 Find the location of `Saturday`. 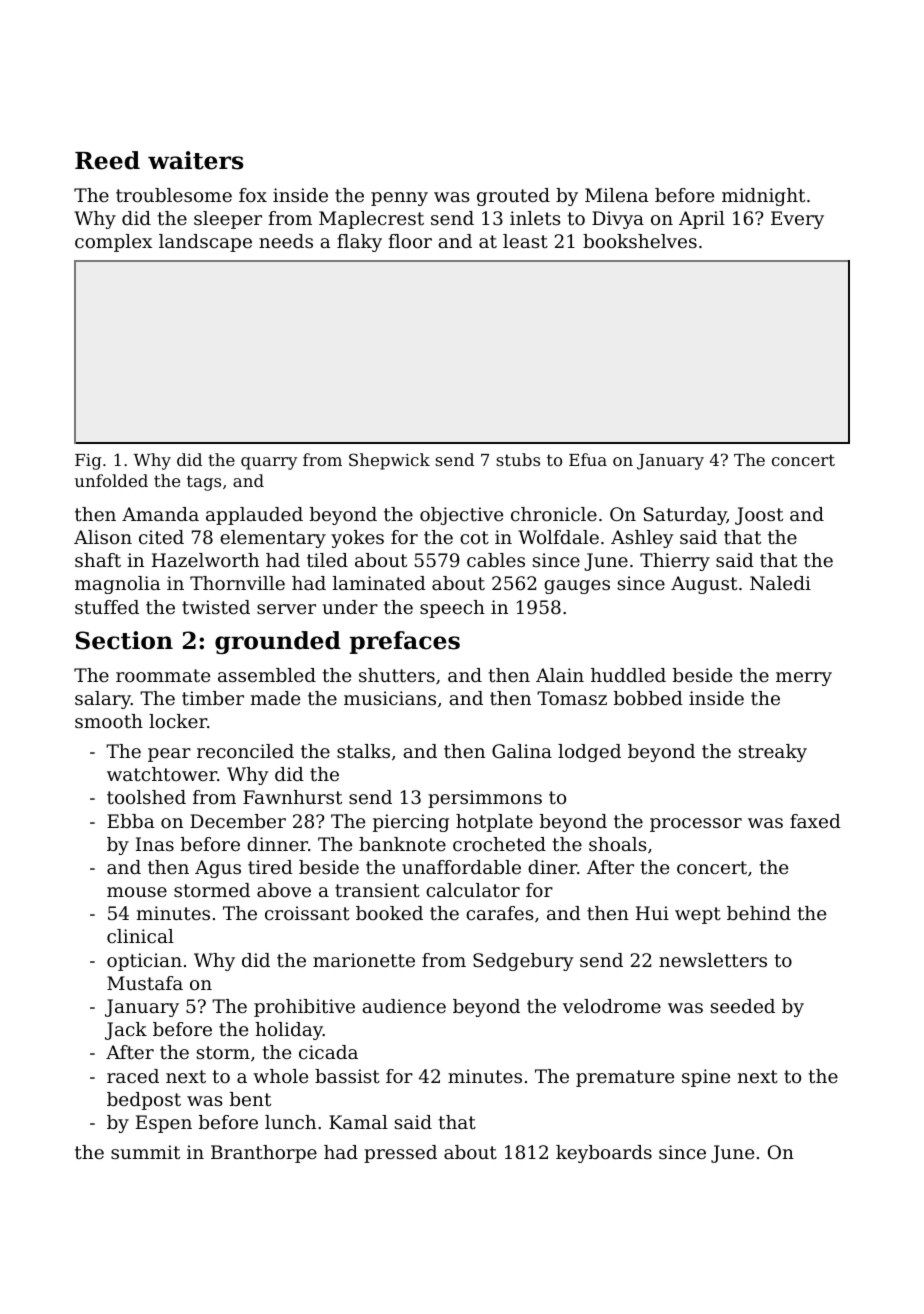

Saturday is located at coordinates (685, 516).
